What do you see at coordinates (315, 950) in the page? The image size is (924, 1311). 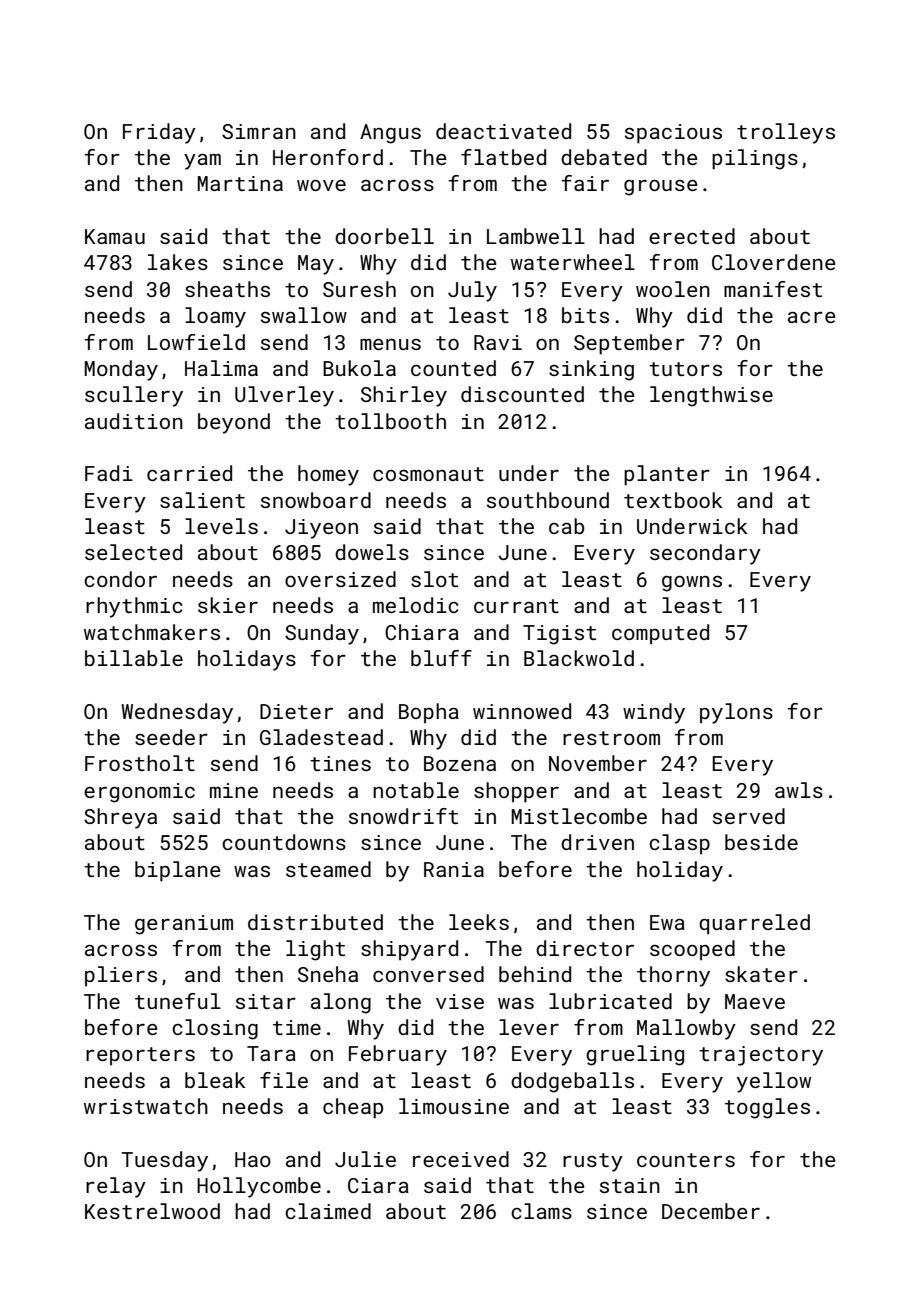 I see `light` at bounding box center [315, 950].
